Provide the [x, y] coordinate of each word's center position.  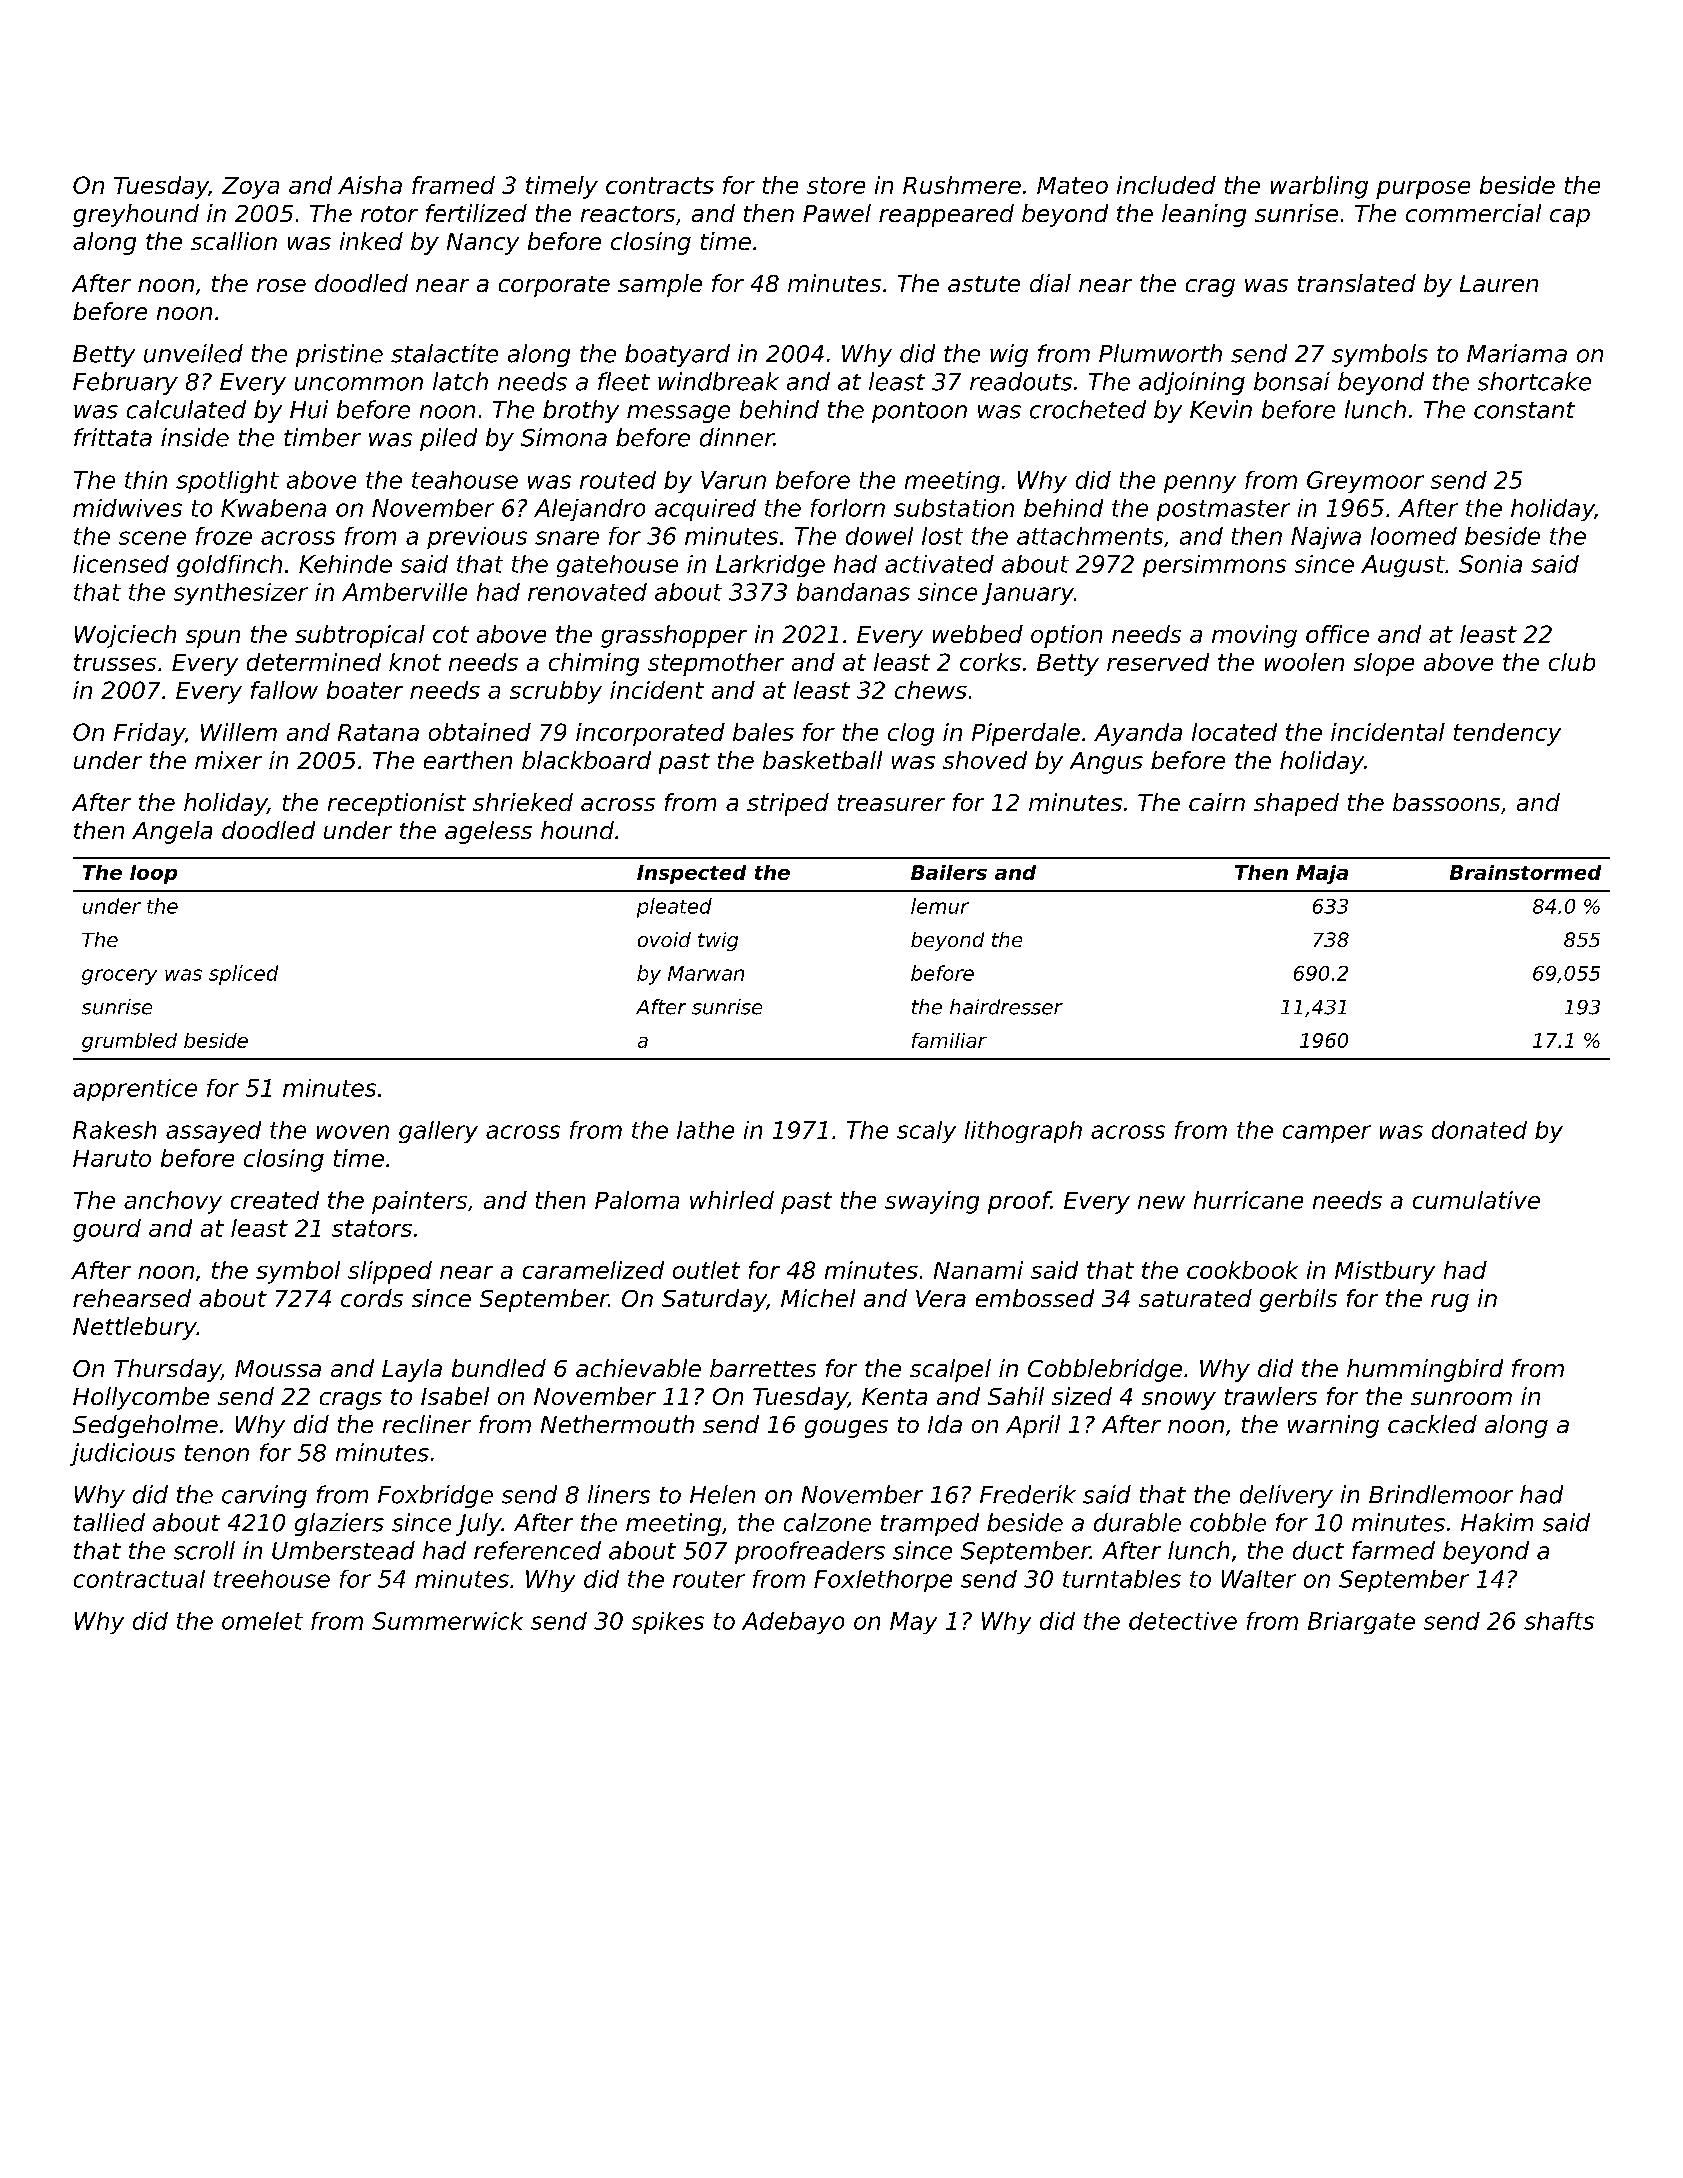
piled [448, 439]
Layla [412, 1370]
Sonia [1490, 564]
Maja [1322, 874]
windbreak [718, 381]
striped [788, 804]
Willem [239, 732]
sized [1082, 1396]
